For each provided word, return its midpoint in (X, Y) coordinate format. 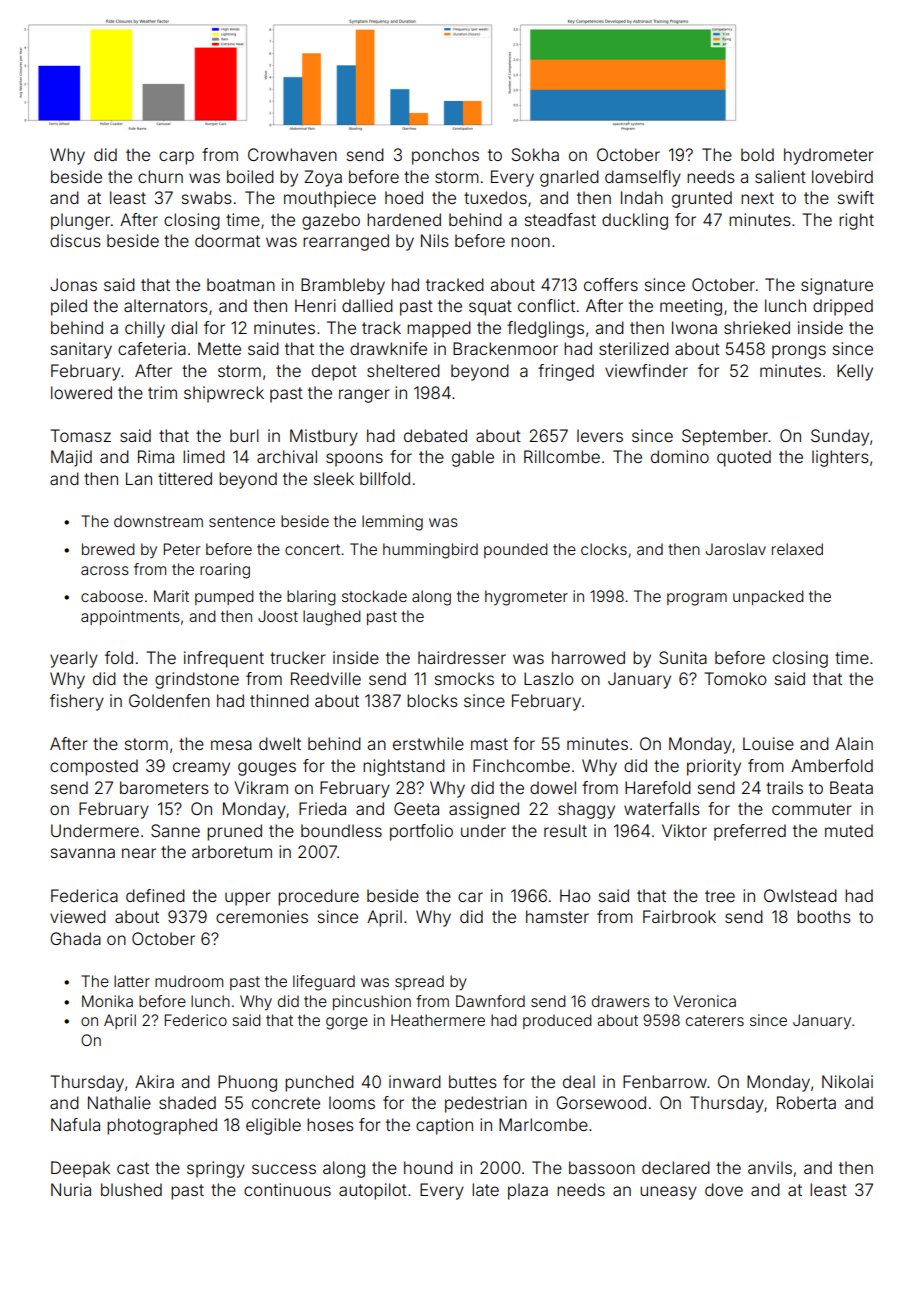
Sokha (535, 154)
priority (714, 767)
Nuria (71, 1189)
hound (428, 1167)
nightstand (404, 767)
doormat (227, 240)
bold (757, 154)
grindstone (197, 680)
